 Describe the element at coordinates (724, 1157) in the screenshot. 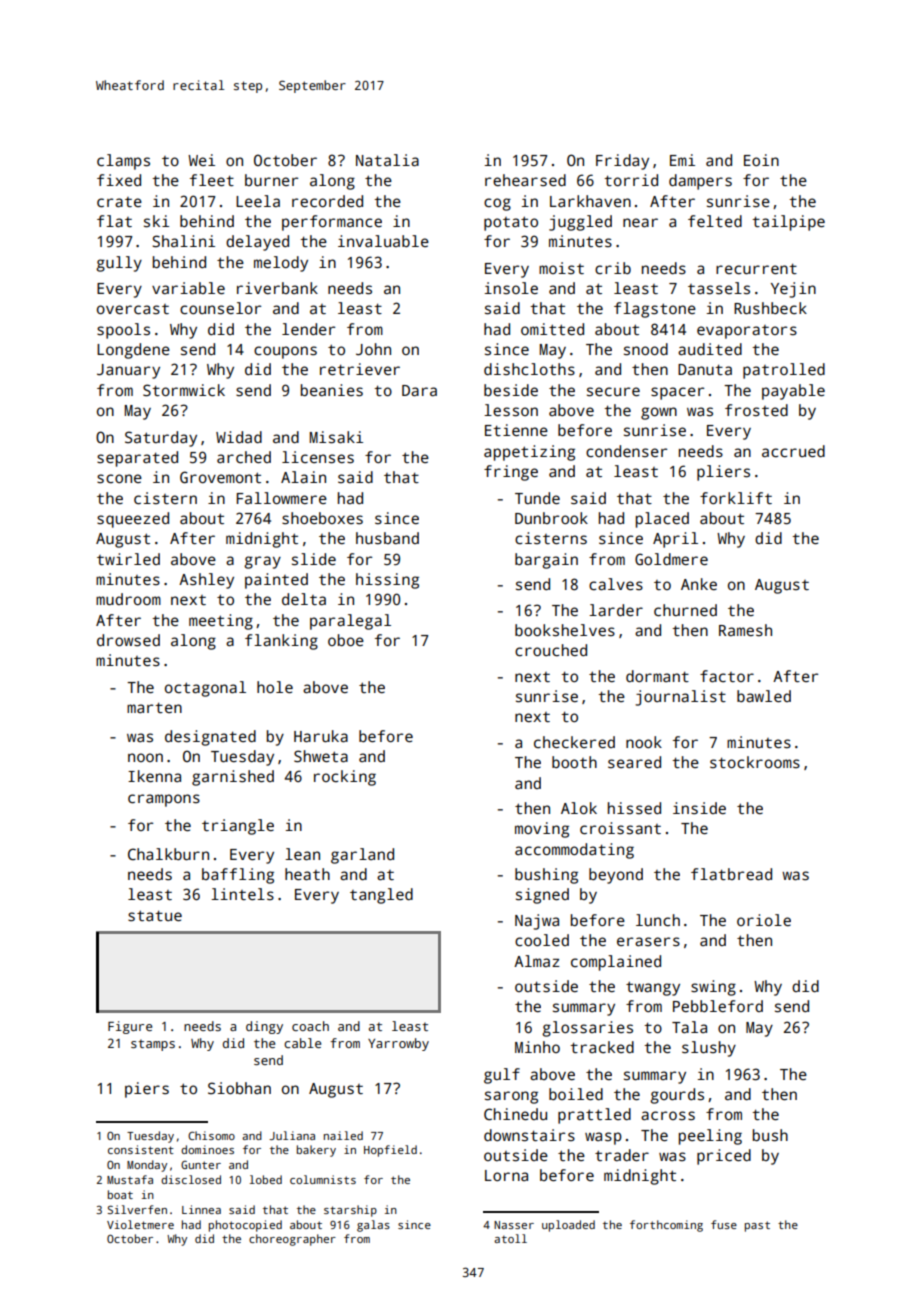

I see `priced` at that location.
